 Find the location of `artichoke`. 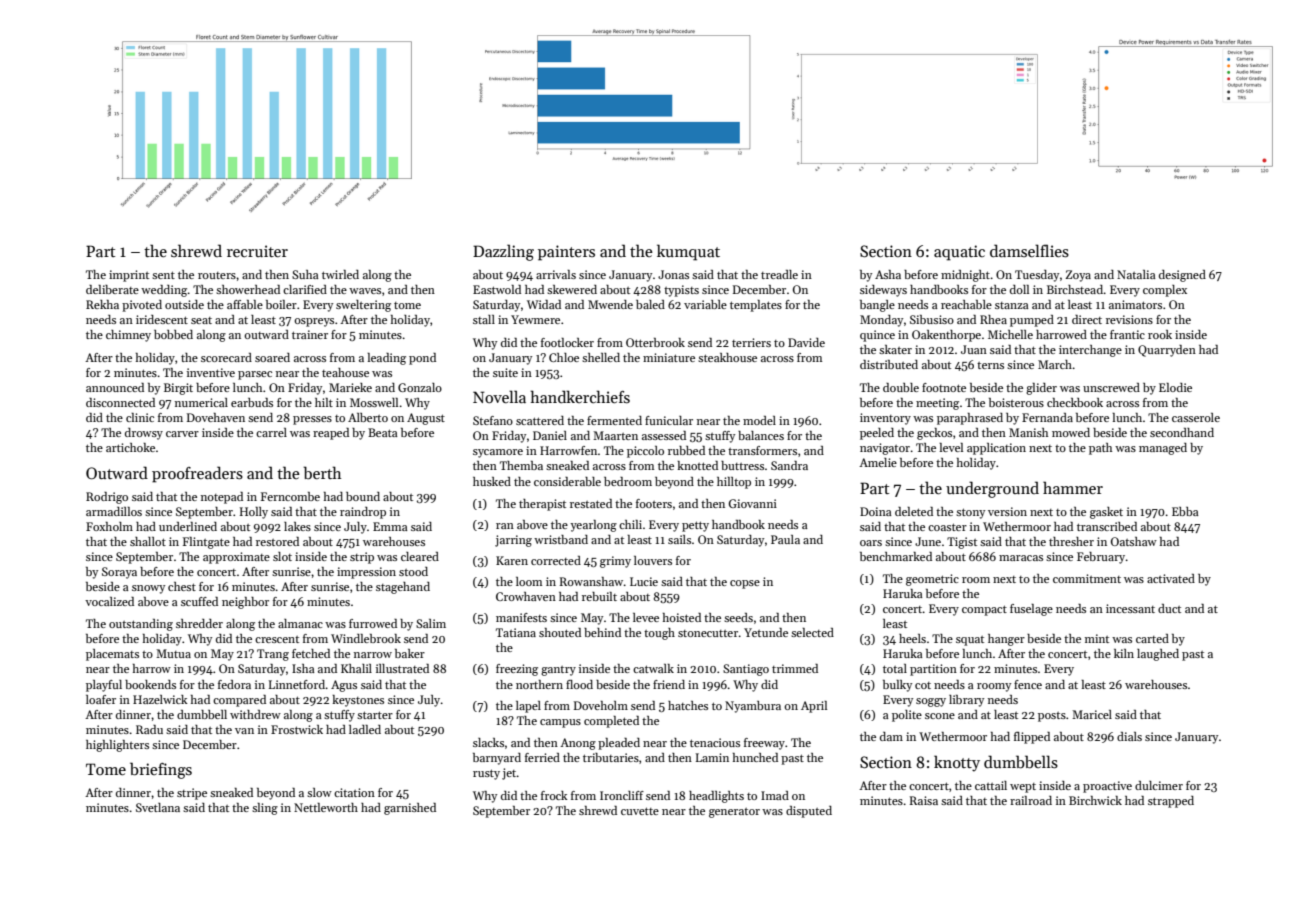

artichoke is located at coordinates (130, 447).
